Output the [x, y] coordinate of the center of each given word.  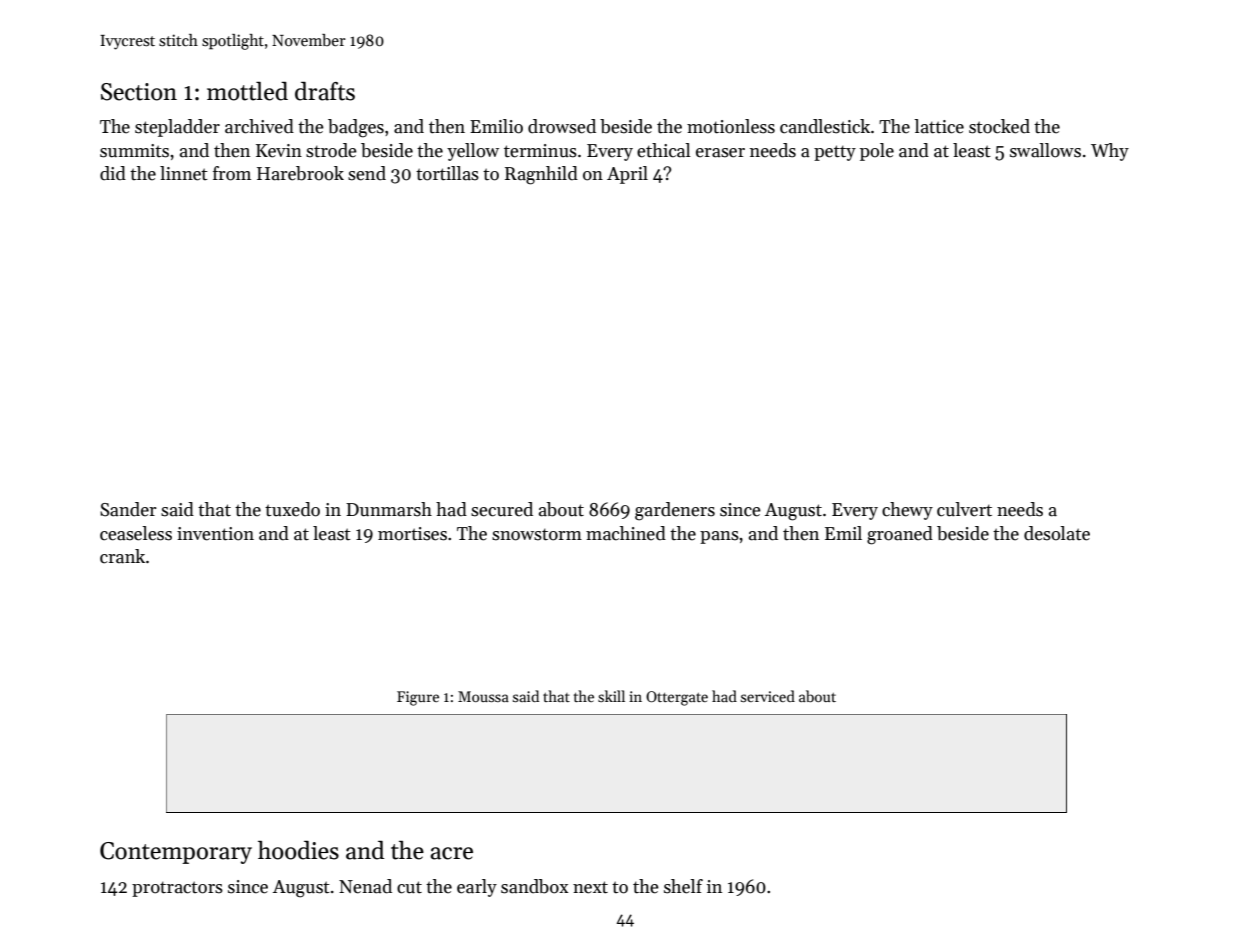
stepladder [177, 128]
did [113, 173]
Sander [128, 509]
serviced [768, 696]
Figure [418, 698]
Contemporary [176, 853]
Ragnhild [541, 175]
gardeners [675, 511]
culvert [964, 509]
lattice [939, 126]
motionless [731, 126]
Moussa [483, 696]
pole [877, 152]
